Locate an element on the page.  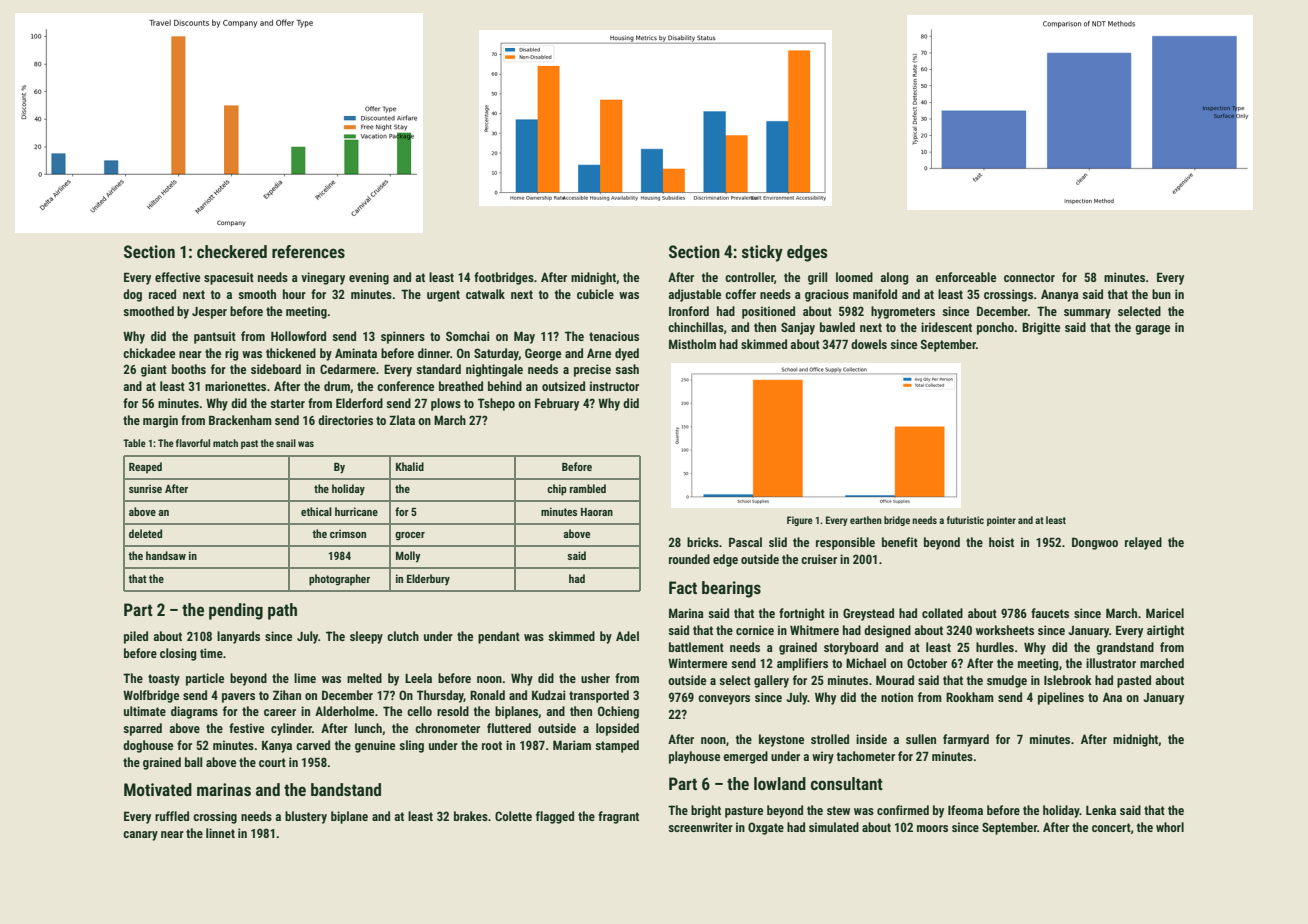
faucets is located at coordinates (1050, 613).
